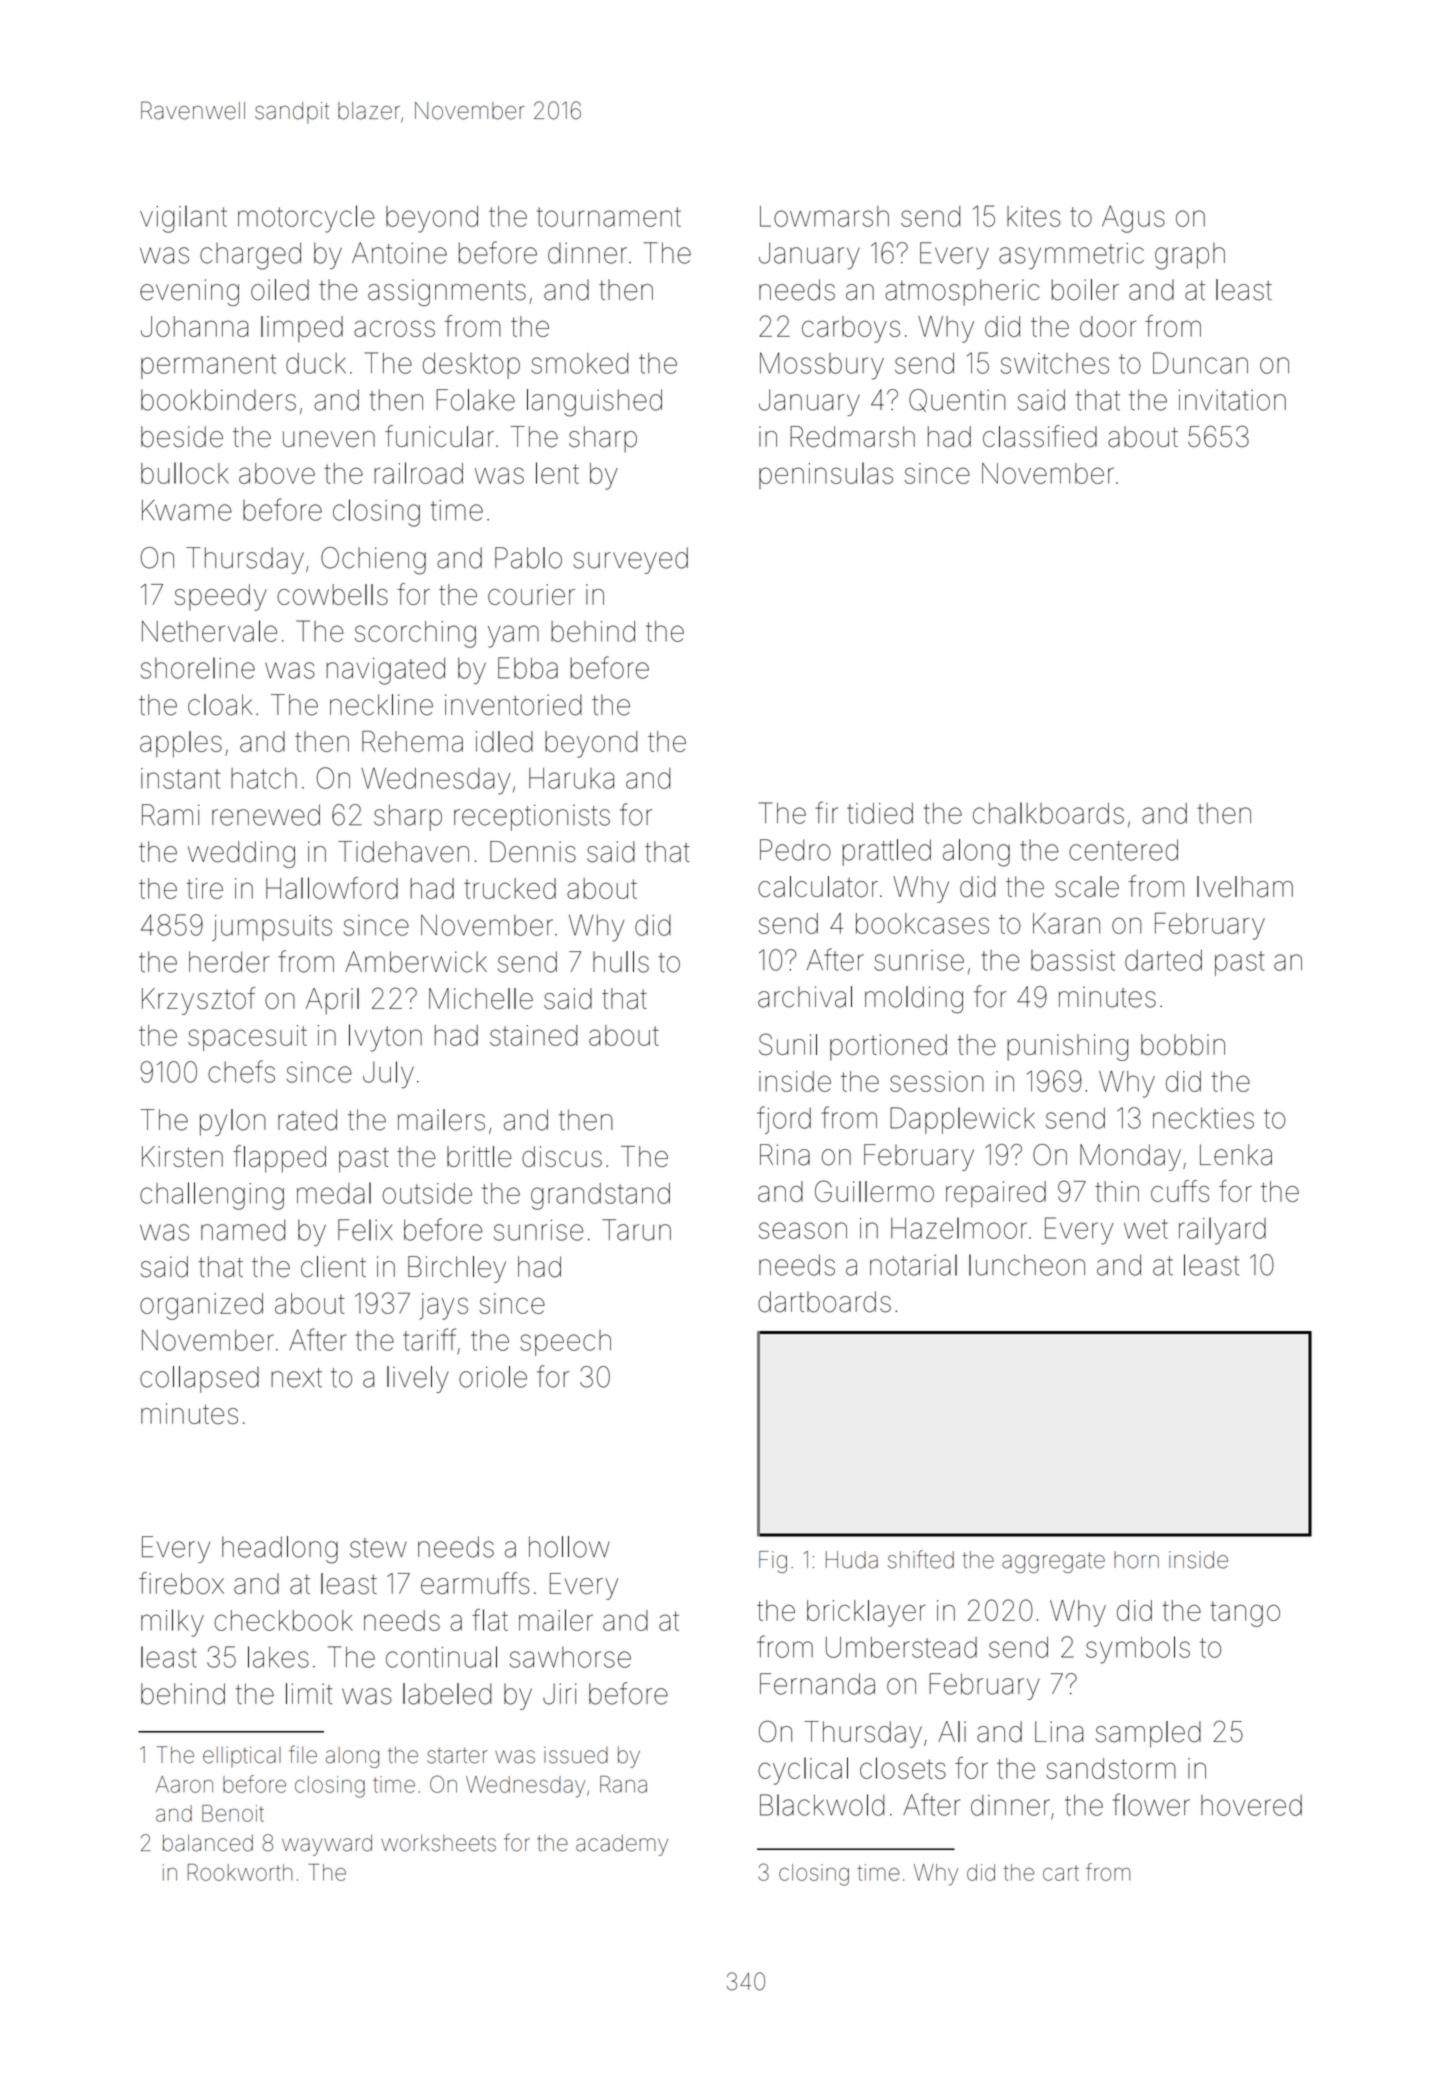 The image size is (1450, 2100). Describe the element at coordinates (822, 1805) in the image. I see `Blackwold` at that location.
